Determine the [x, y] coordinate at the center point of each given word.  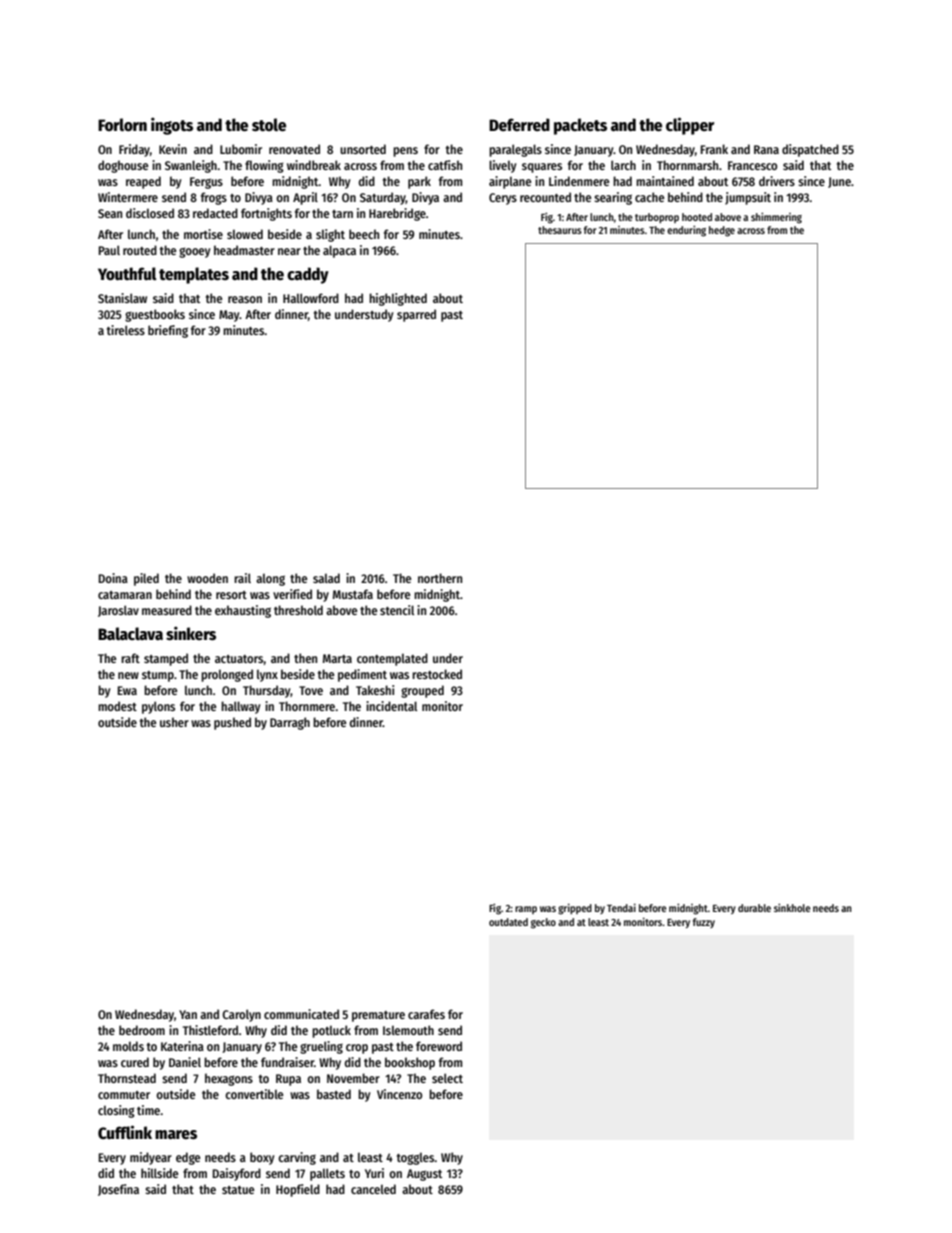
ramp [526, 910]
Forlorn [122, 125]
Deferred [519, 124]
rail [242, 578]
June [839, 182]
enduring [686, 231]
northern [440, 578]
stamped [166, 659]
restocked [437, 674]
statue [238, 1190]
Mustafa [353, 594]
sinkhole [792, 908]
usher [174, 722]
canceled [373, 1189]
